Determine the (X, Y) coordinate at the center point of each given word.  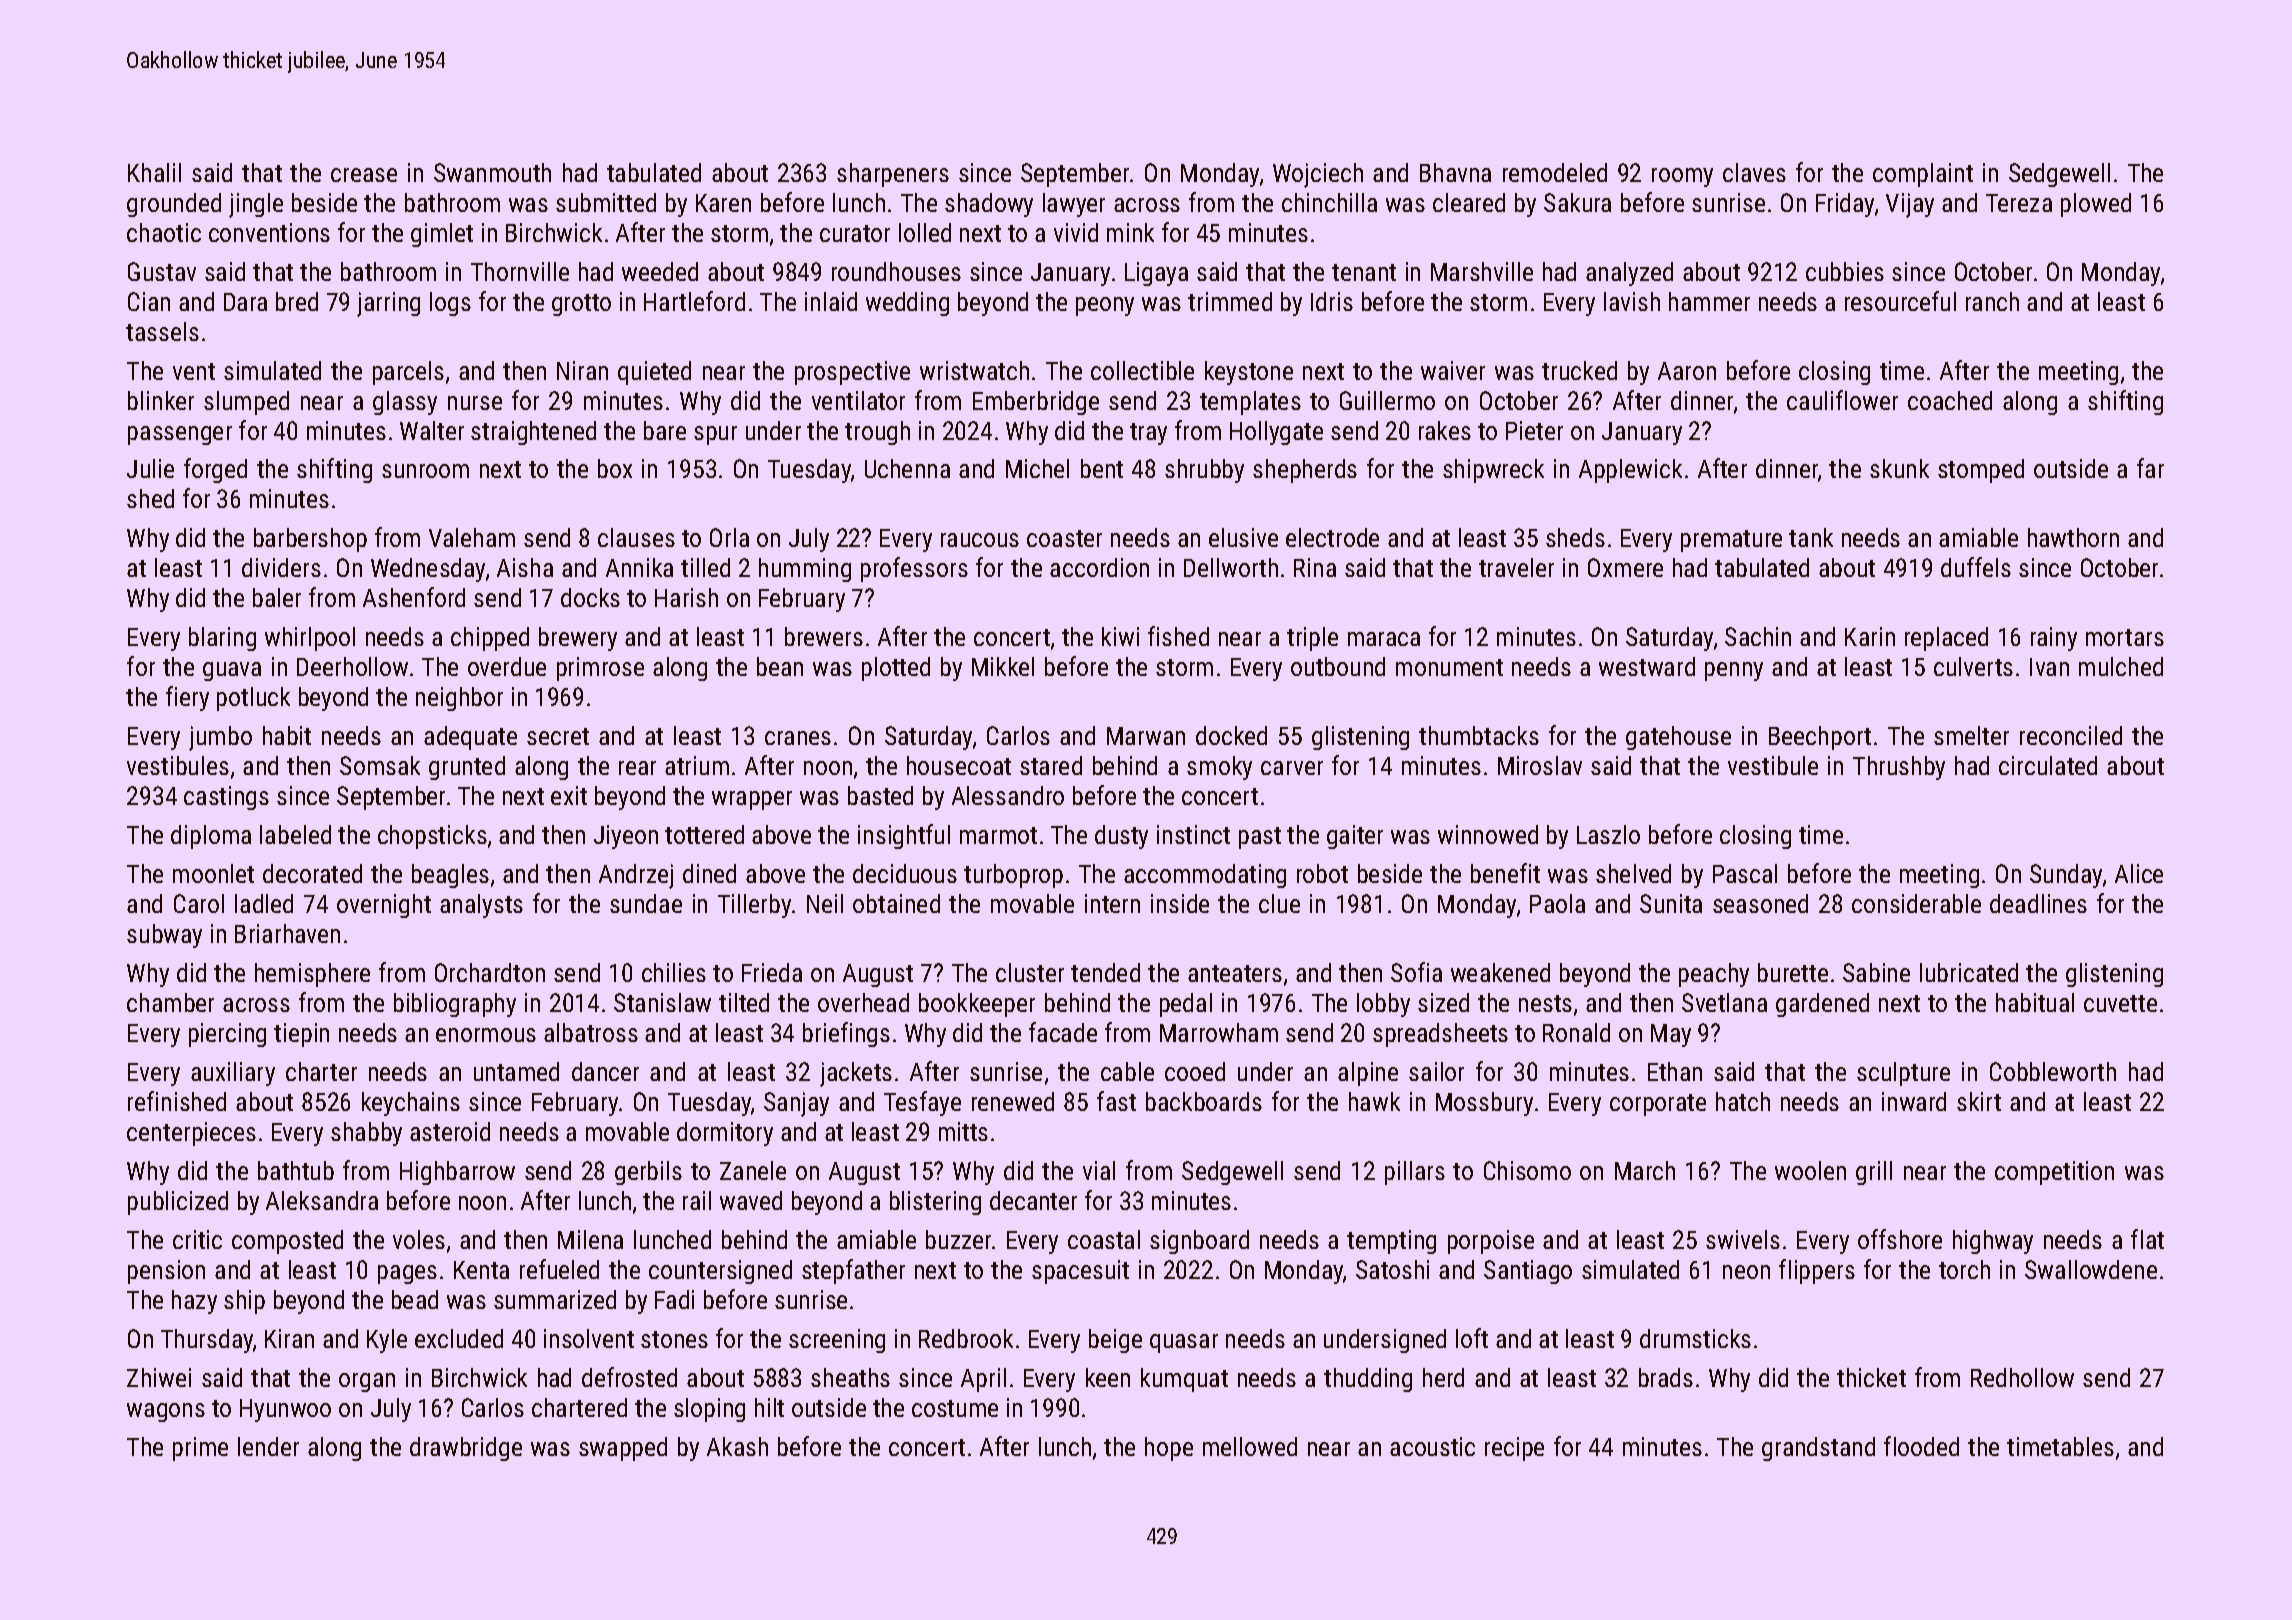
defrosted (629, 1377)
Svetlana (1724, 1002)
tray (1148, 434)
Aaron (1687, 371)
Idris (1332, 301)
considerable (1916, 903)
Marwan (1146, 736)
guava (232, 671)
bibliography (455, 1005)
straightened (533, 433)
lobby (1383, 1005)
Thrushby (1899, 768)
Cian (149, 301)
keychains (411, 1104)
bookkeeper (977, 1005)
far (2150, 468)
